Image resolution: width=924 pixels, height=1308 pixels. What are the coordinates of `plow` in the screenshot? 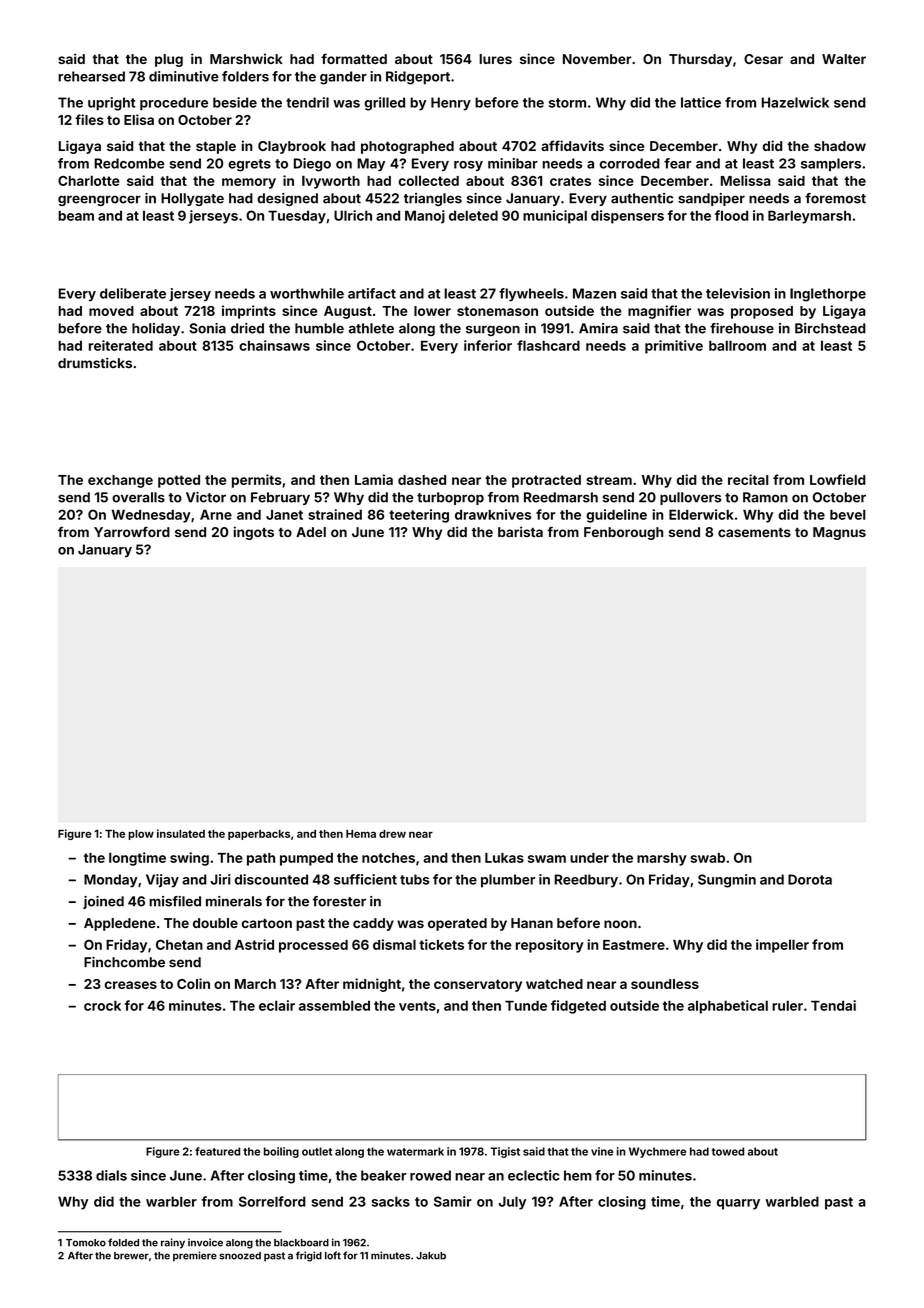 It's located at (141, 835).
